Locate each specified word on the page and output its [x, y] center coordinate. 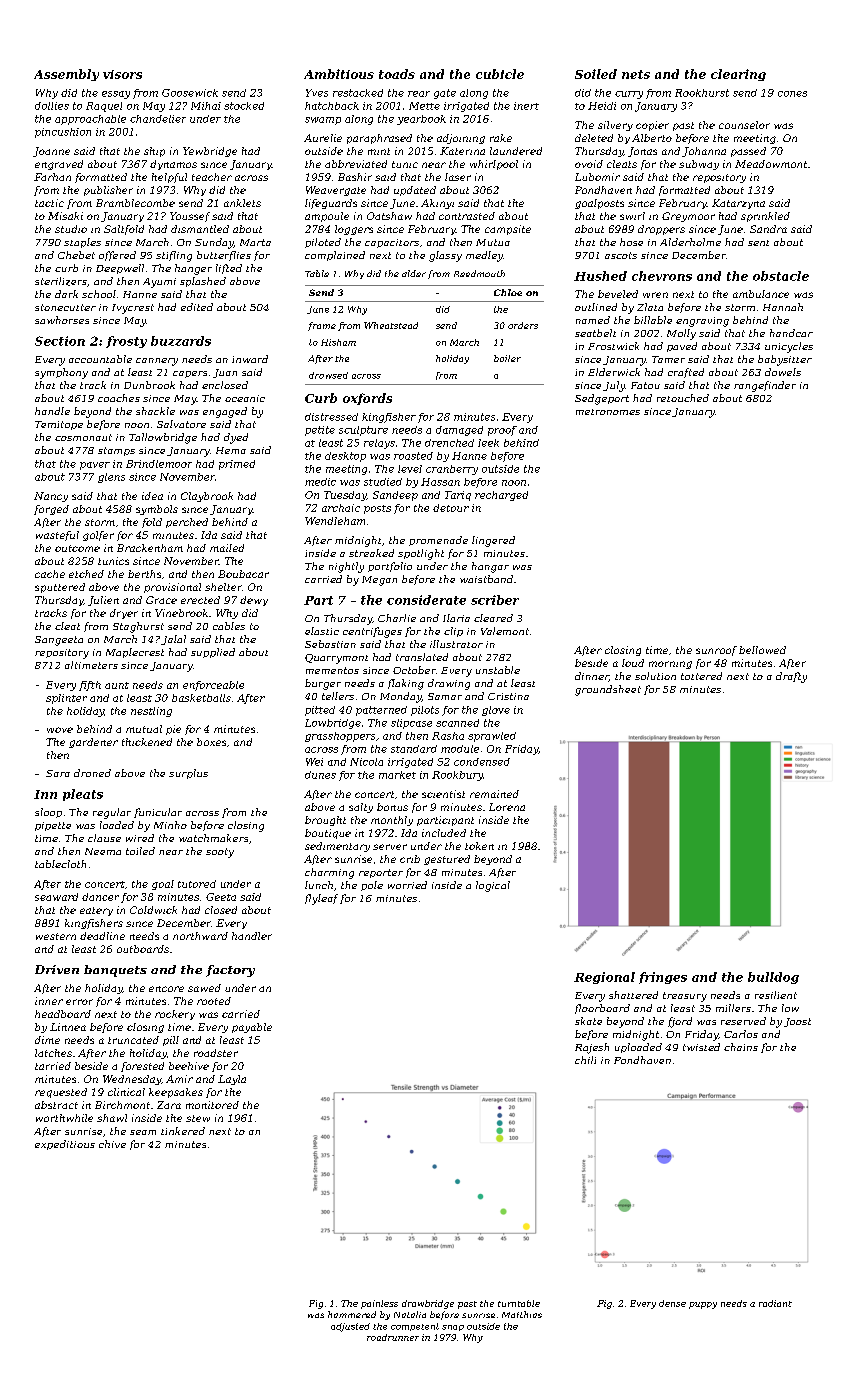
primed [237, 465]
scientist [443, 794]
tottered [701, 676]
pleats [83, 795]
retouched [683, 398]
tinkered [183, 1131]
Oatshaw [389, 216]
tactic [49, 203]
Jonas [642, 152]
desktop [345, 457]
